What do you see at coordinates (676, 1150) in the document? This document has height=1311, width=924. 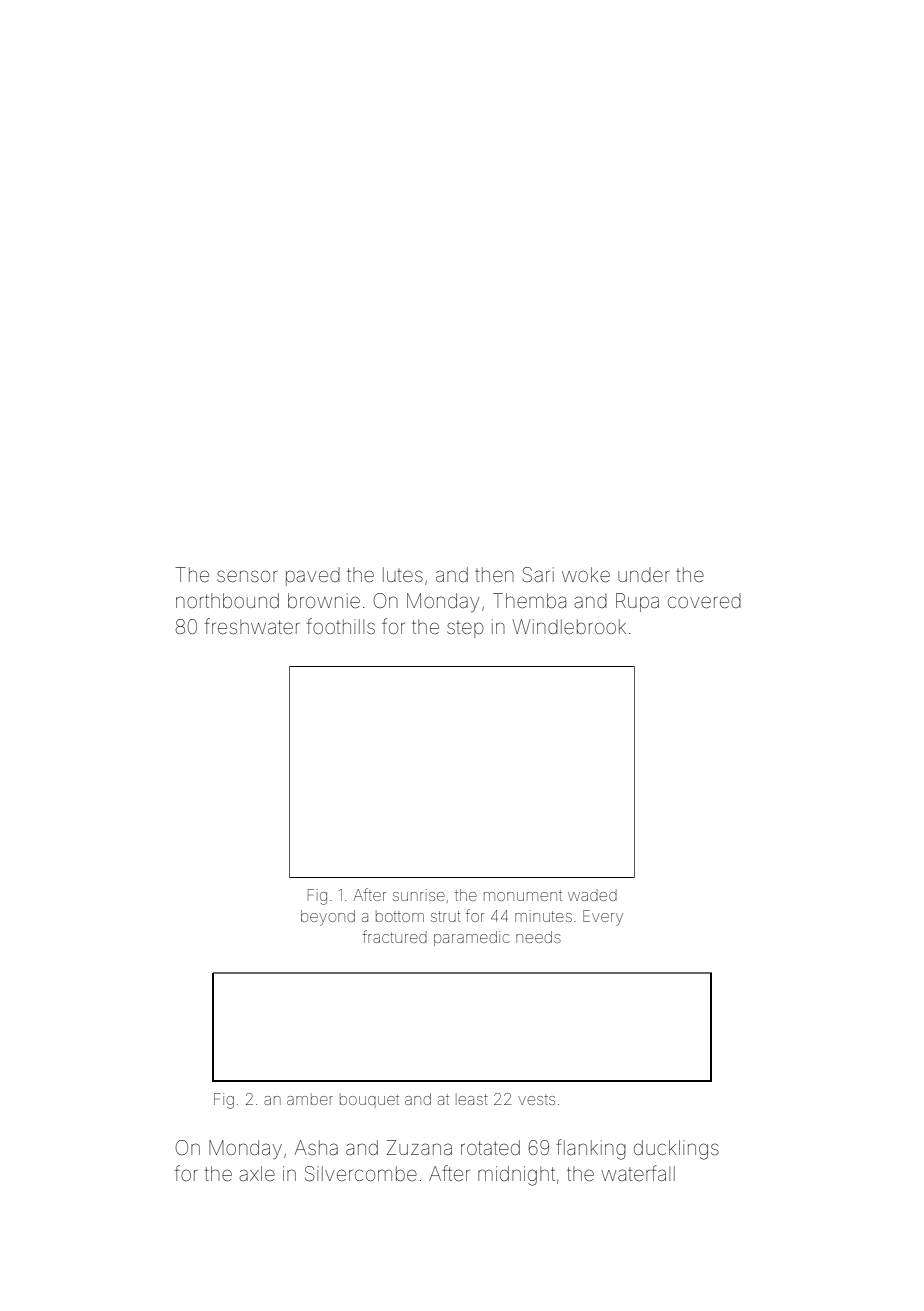 I see `ducklings` at bounding box center [676, 1150].
